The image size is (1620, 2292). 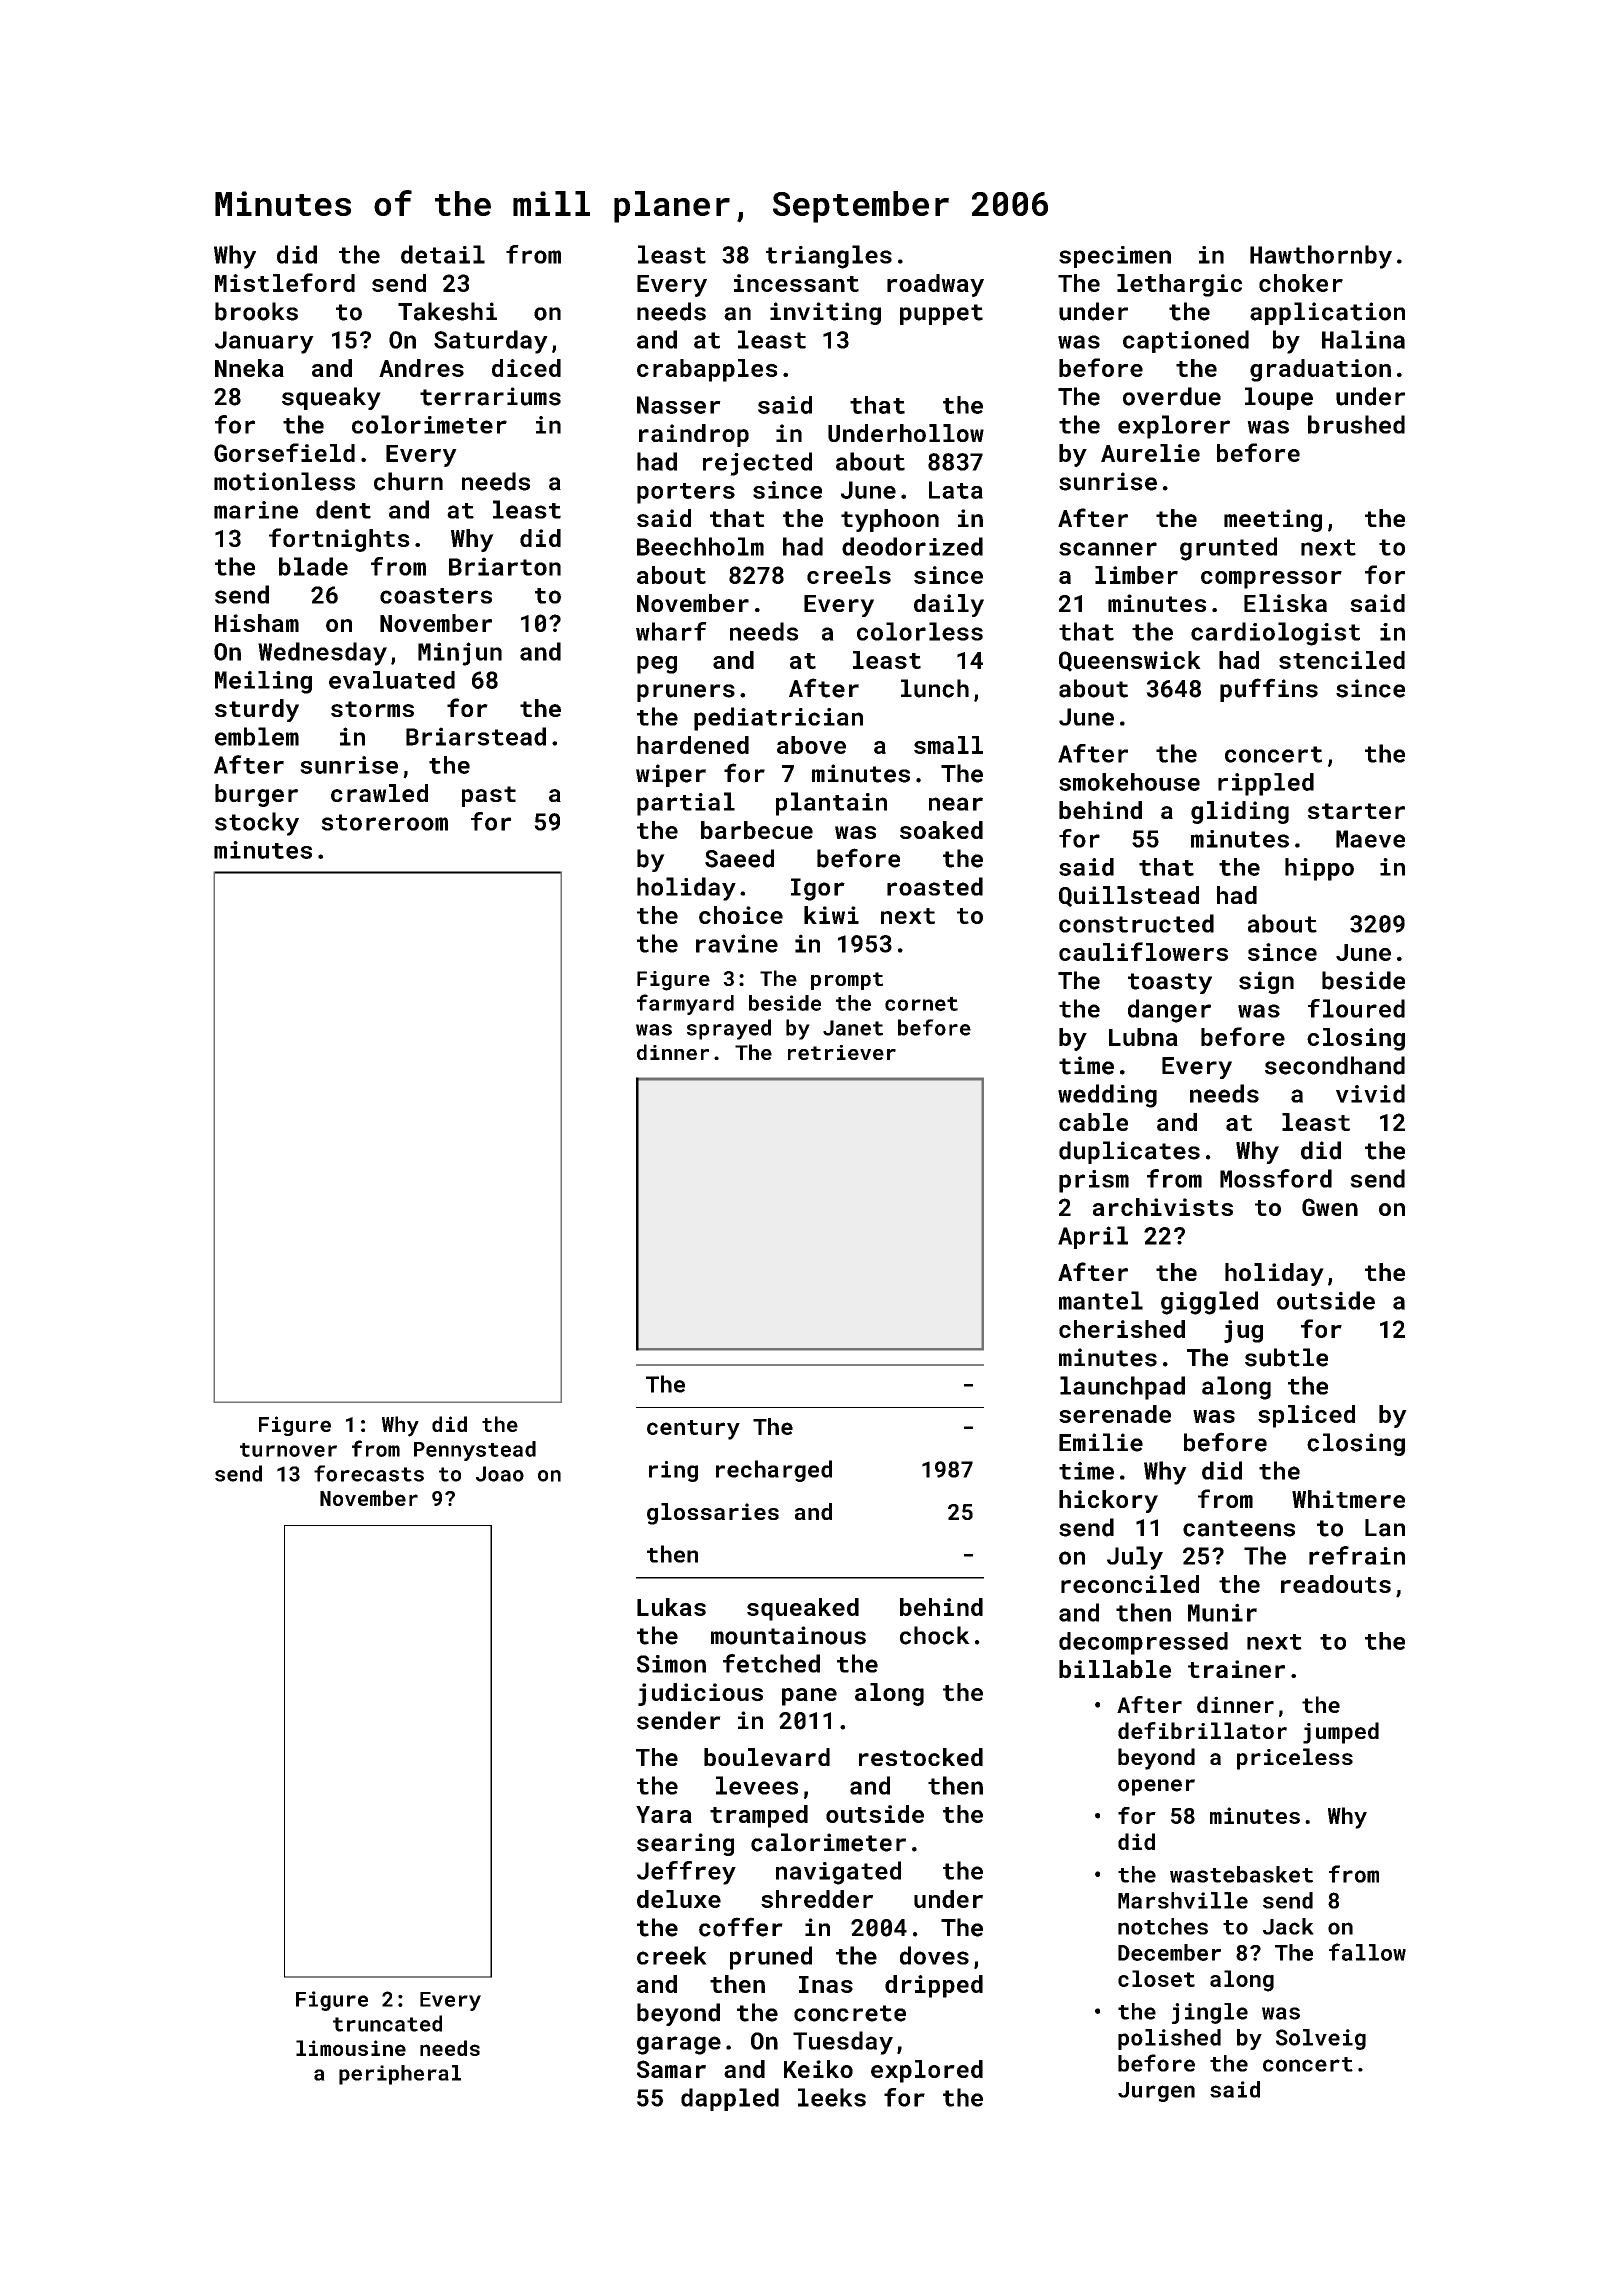 What do you see at coordinates (818, 2069) in the screenshot?
I see `Keiko` at bounding box center [818, 2069].
